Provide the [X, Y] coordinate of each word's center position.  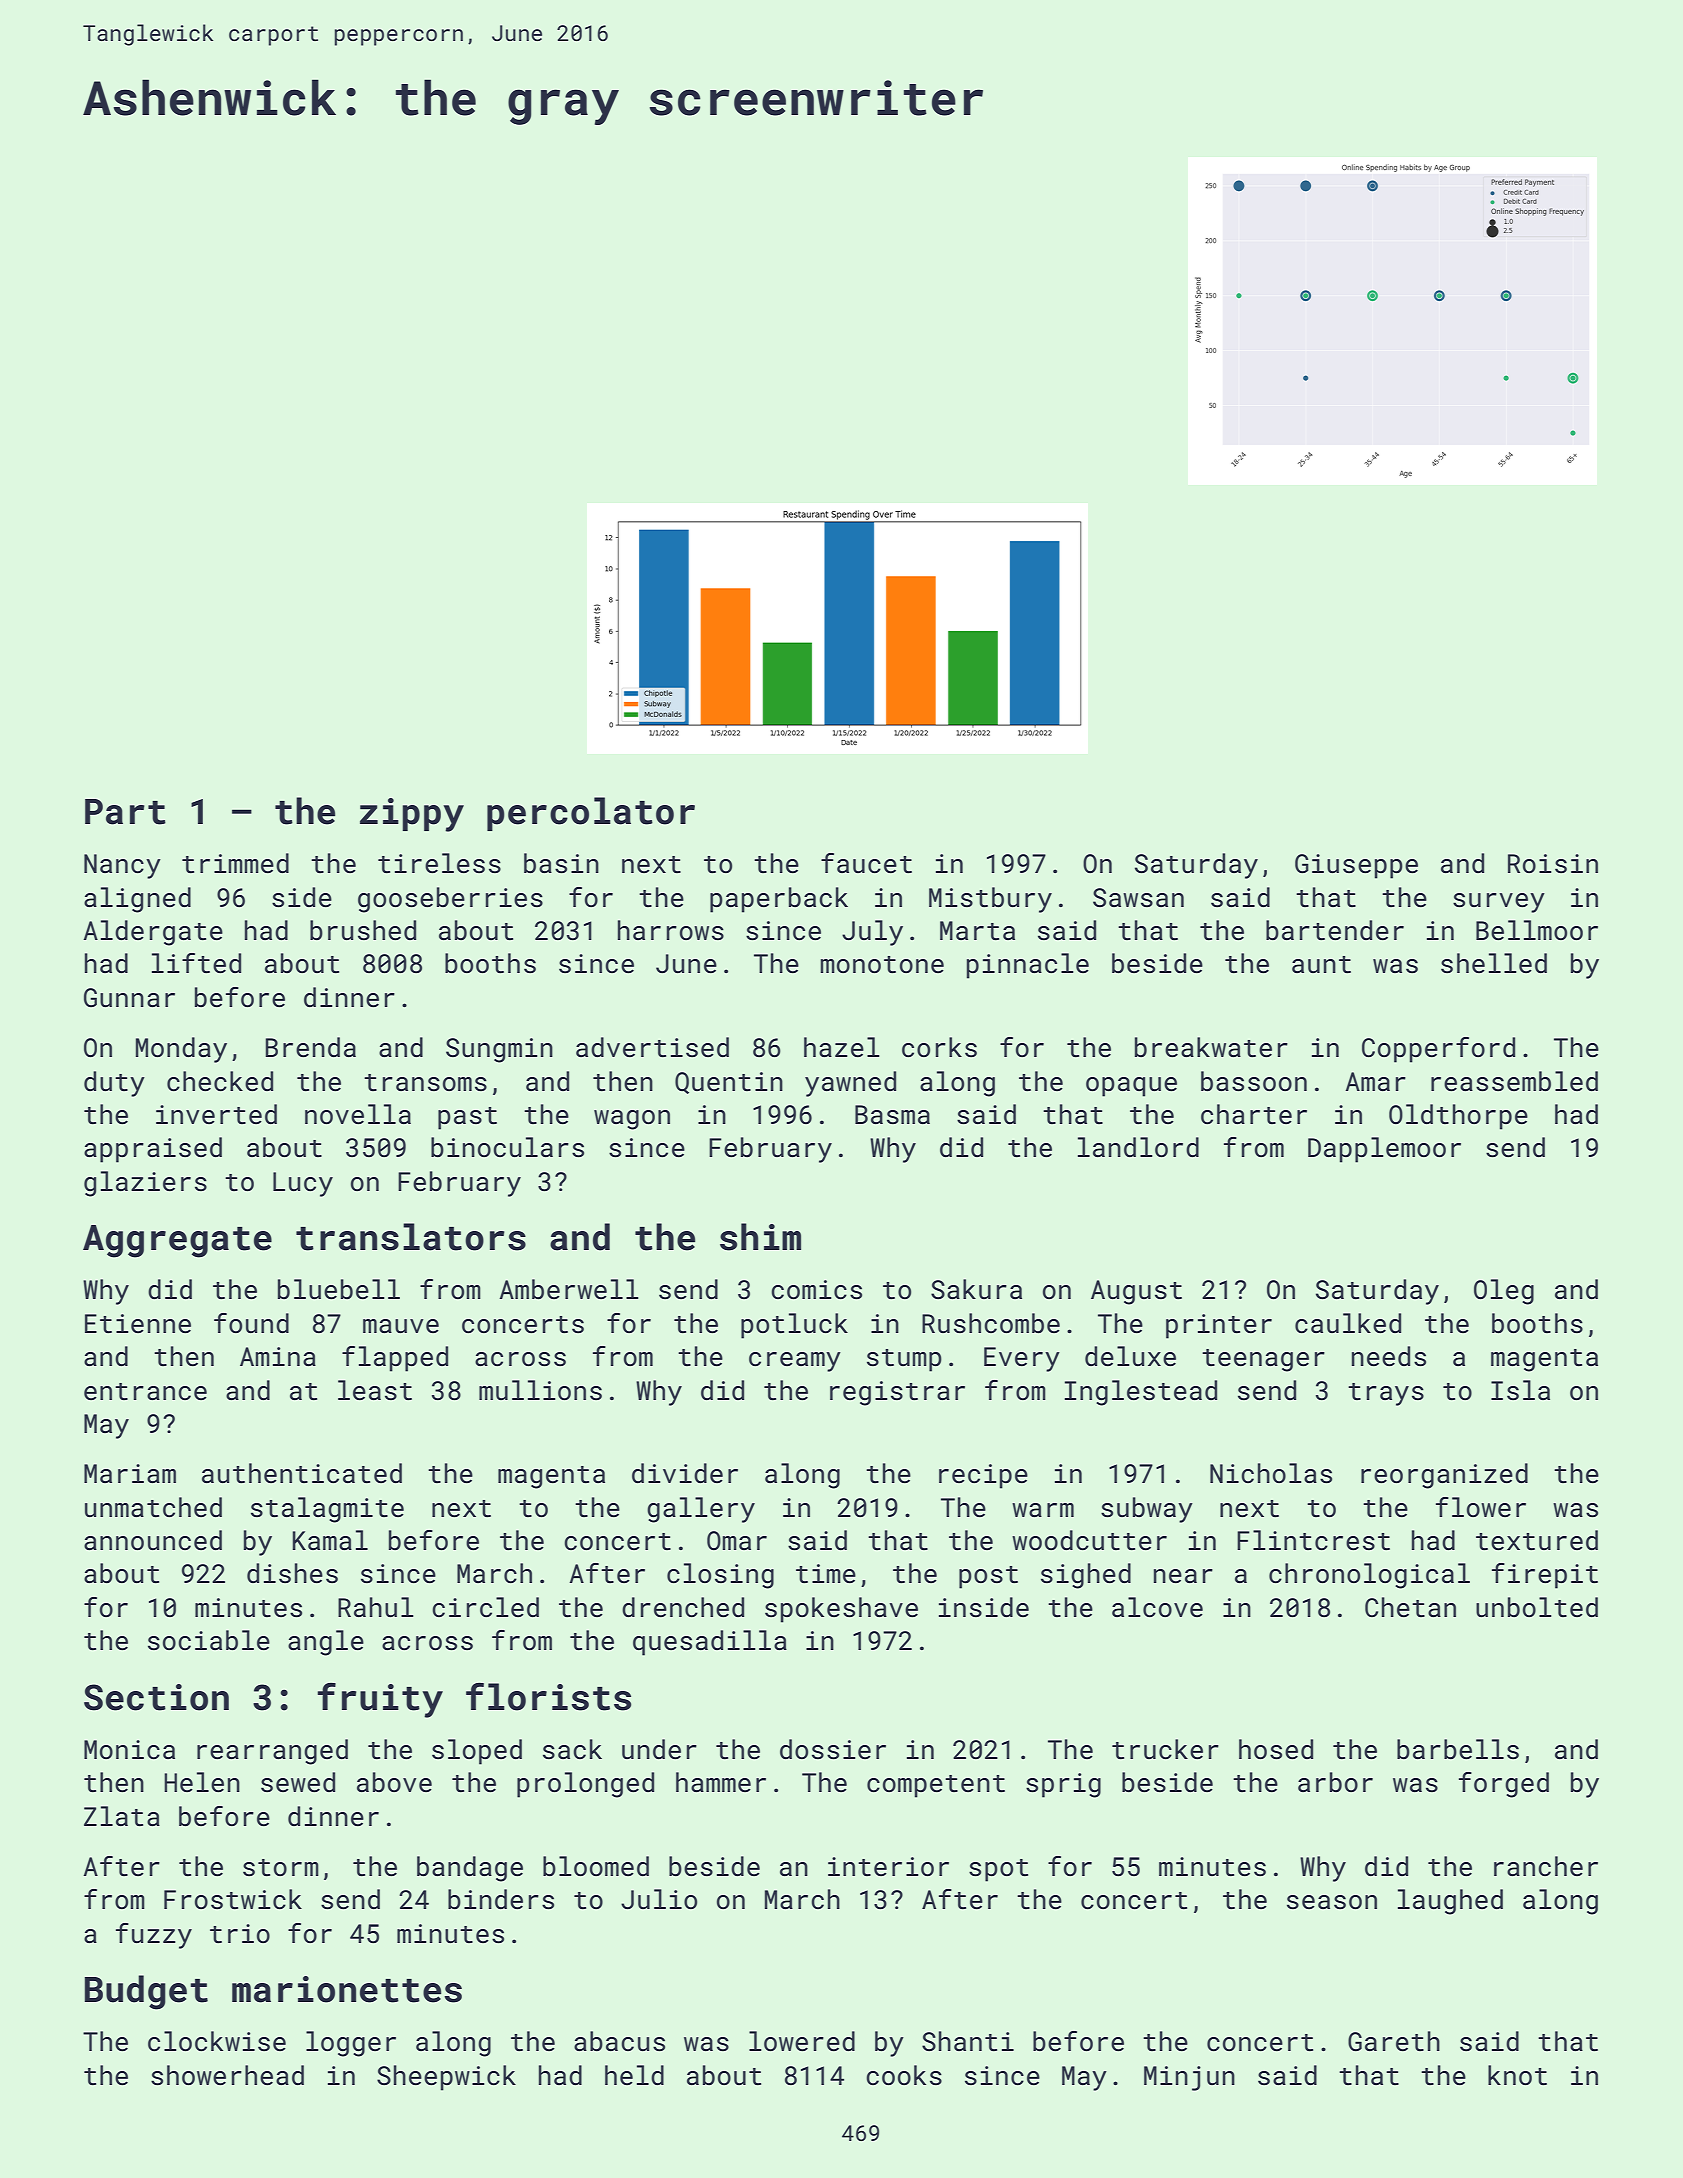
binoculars [507, 1147]
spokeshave [841, 1610]
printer [1219, 1326]
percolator [591, 814]
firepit [1545, 1576]
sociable [209, 1640]
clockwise [217, 2041]
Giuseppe [1356, 866]
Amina [278, 1356]
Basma [892, 1114]
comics [816, 1290]
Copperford [1438, 1050]
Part [125, 812]
